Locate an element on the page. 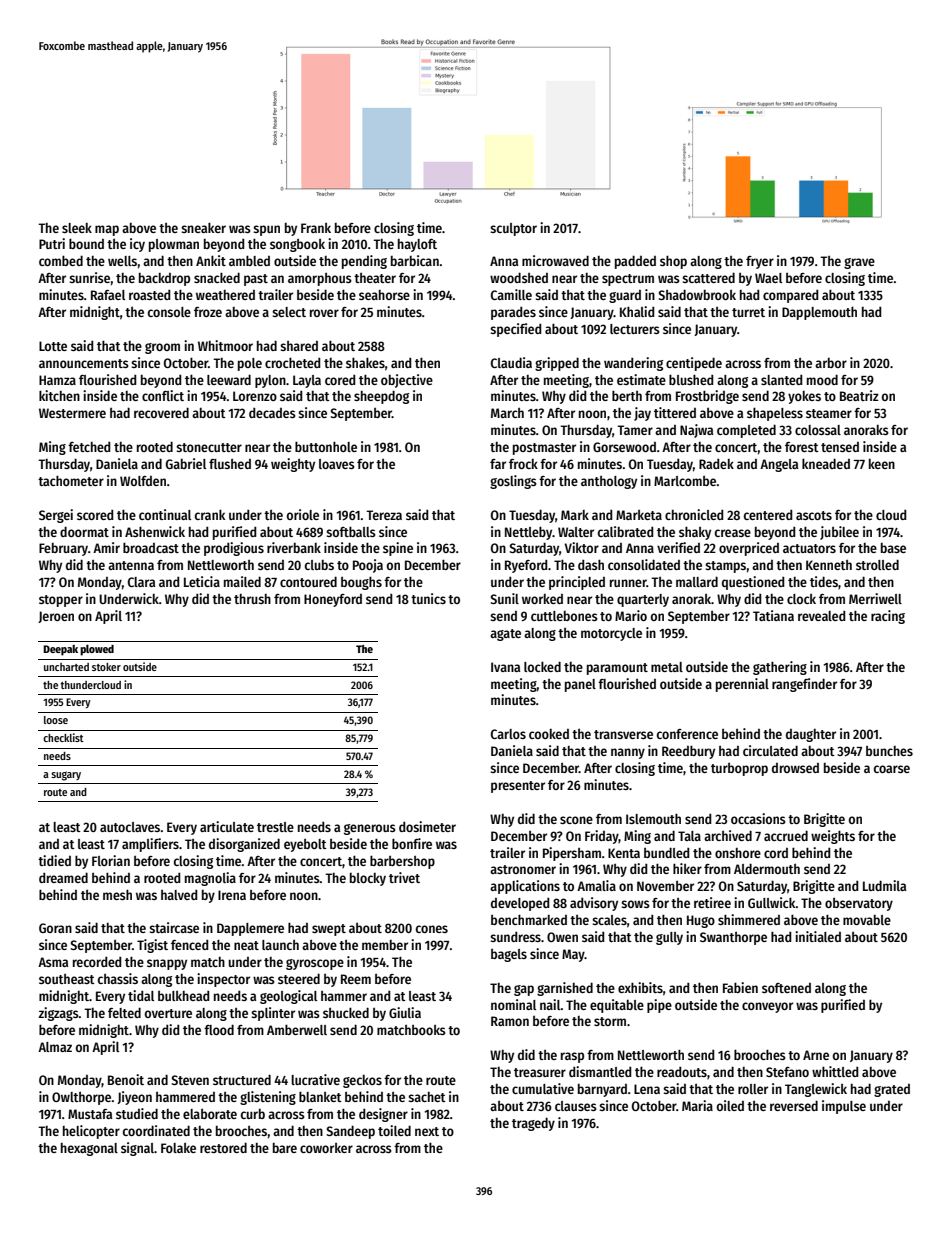  scattered is located at coordinates (708, 277).
